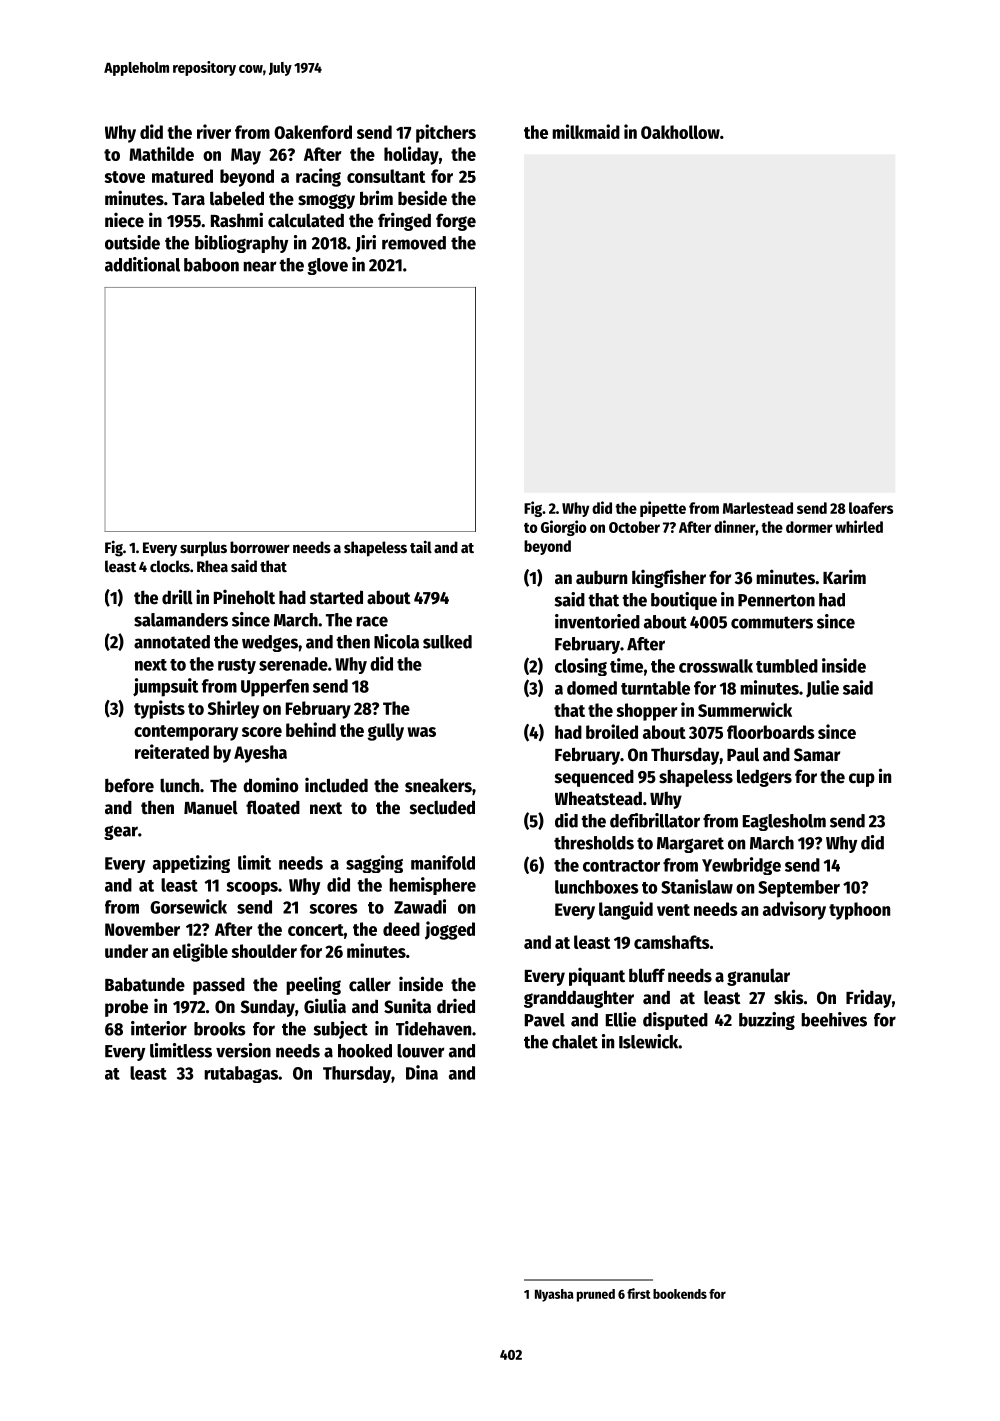  I want to click on Shirley, so click(233, 709).
